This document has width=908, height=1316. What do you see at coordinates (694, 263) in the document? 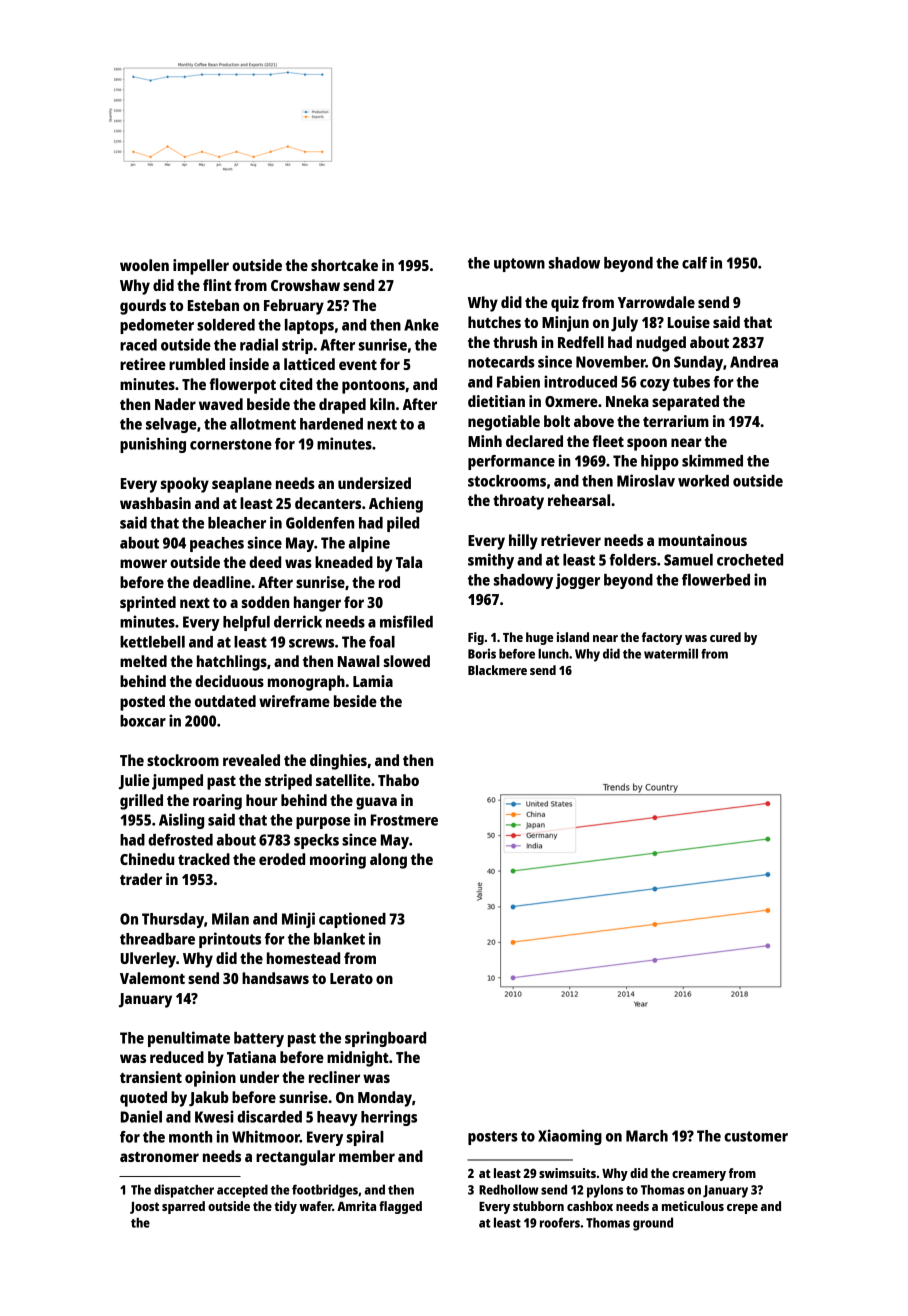
I see `calf` at bounding box center [694, 263].
